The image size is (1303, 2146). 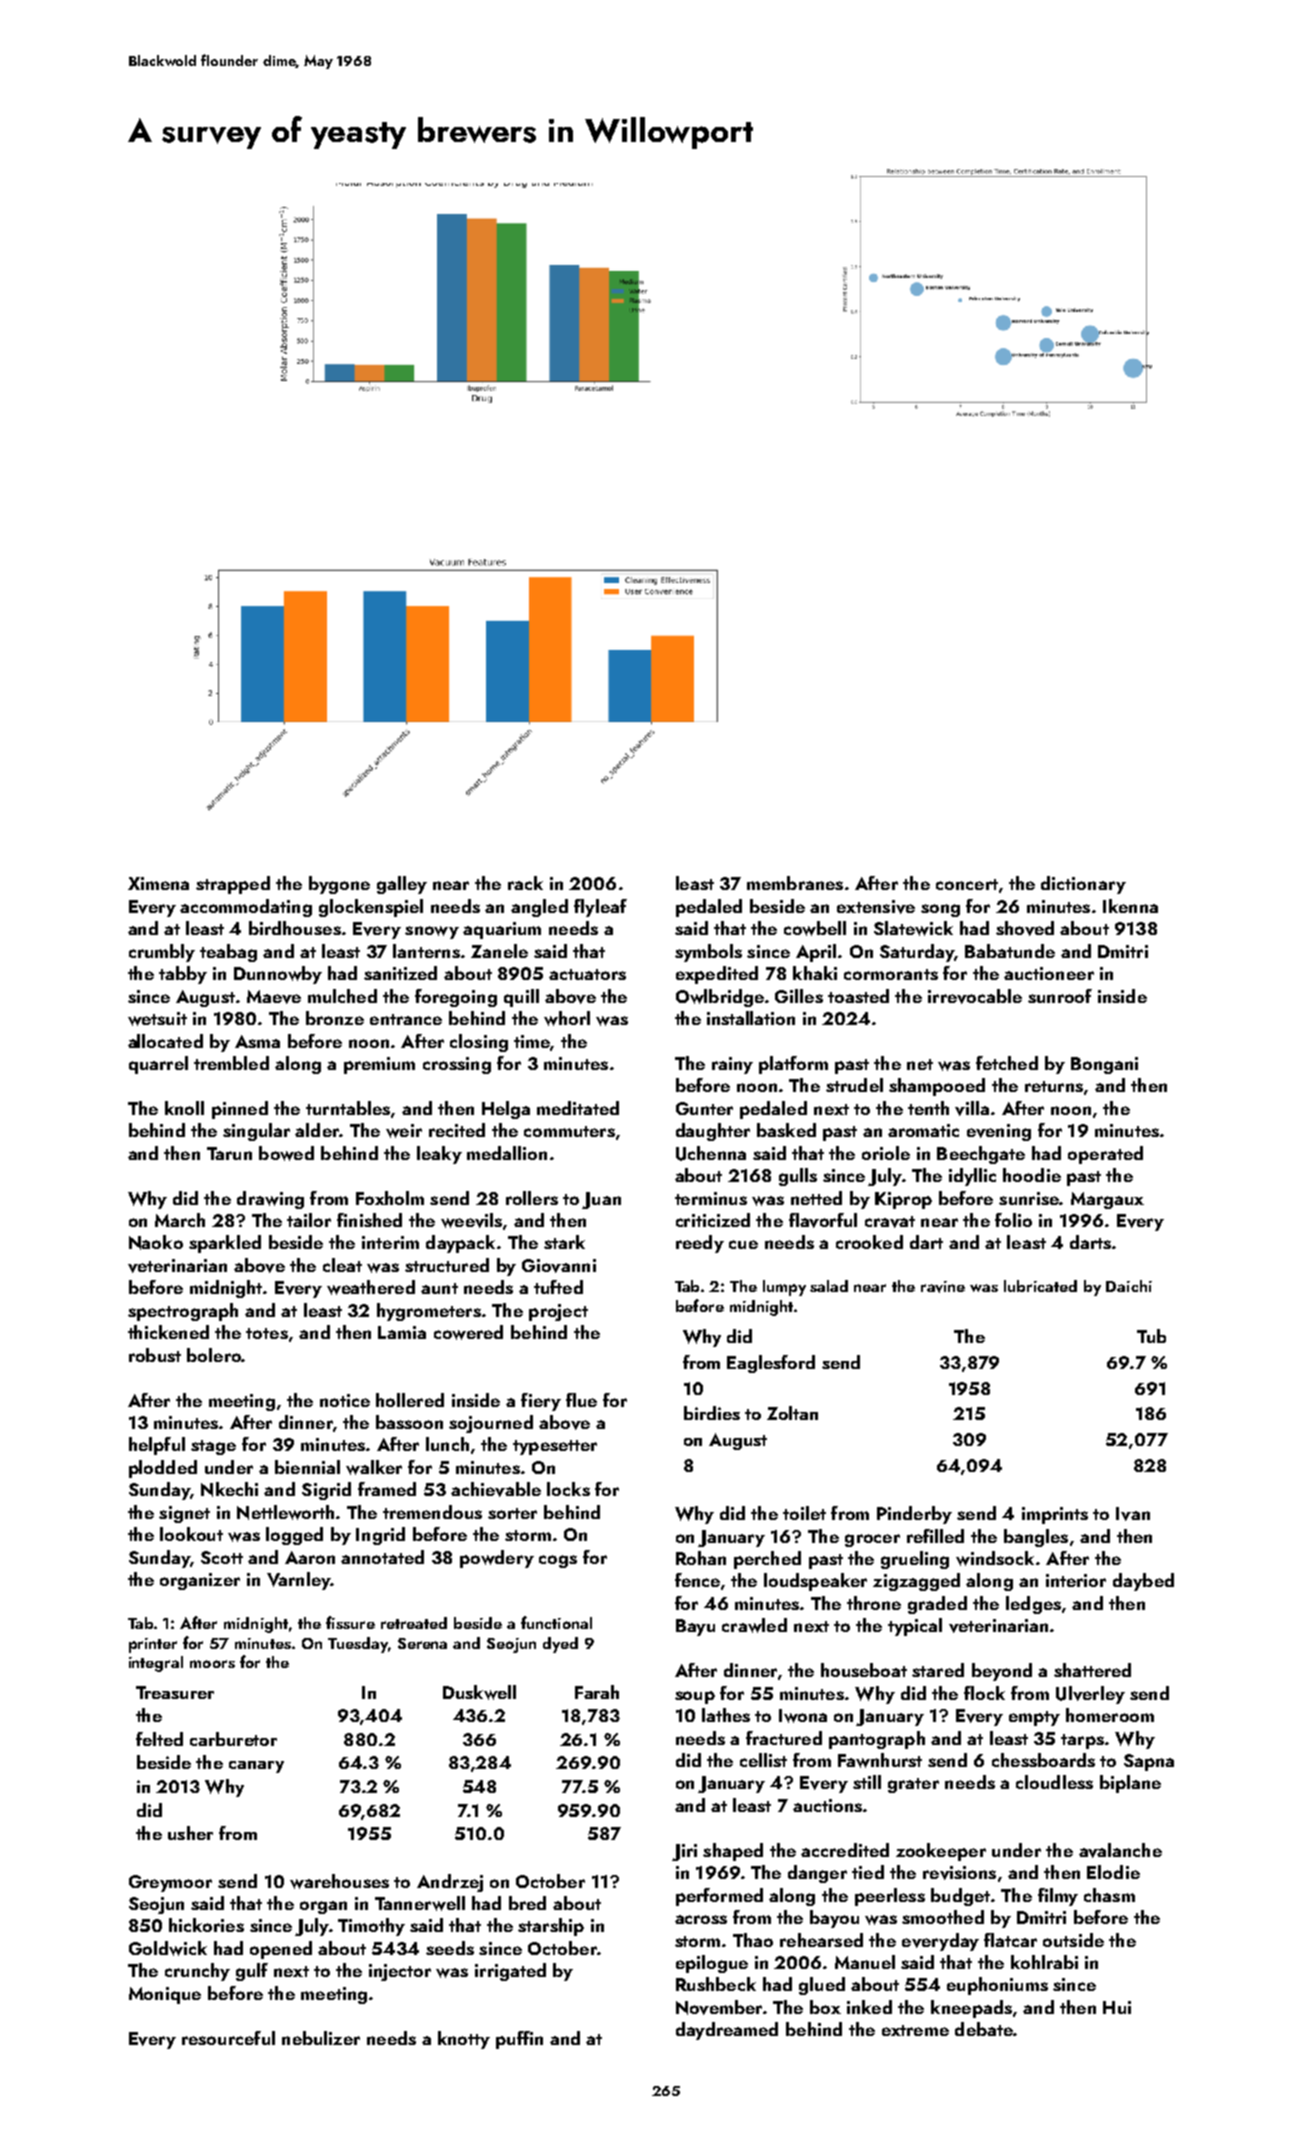 I want to click on sunroof, so click(x=1060, y=996).
